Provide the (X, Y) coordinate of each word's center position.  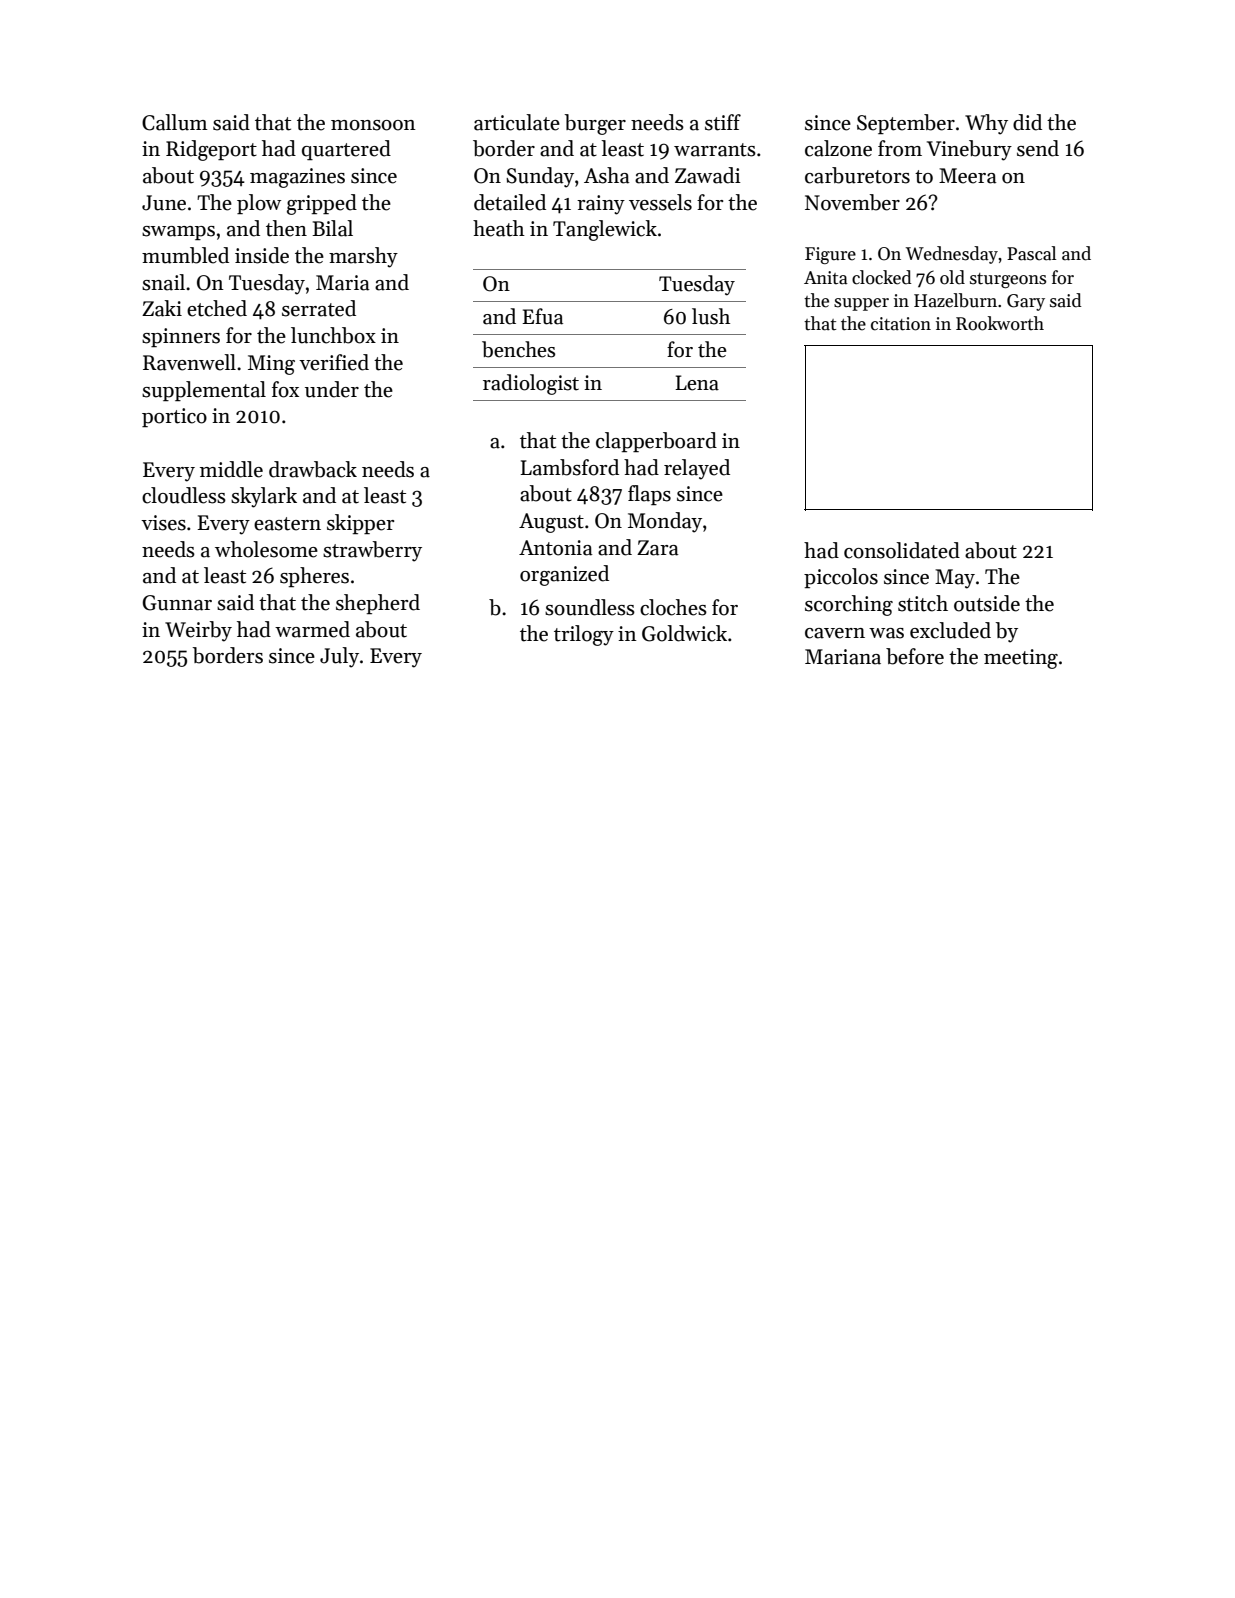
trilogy (584, 635)
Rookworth (1000, 323)
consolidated (902, 550)
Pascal (1031, 253)
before (915, 656)
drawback (313, 469)
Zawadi (708, 175)
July (339, 657)
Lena (697, 383)
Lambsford (570, 467)
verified (334, 362)
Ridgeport (211, 150)
